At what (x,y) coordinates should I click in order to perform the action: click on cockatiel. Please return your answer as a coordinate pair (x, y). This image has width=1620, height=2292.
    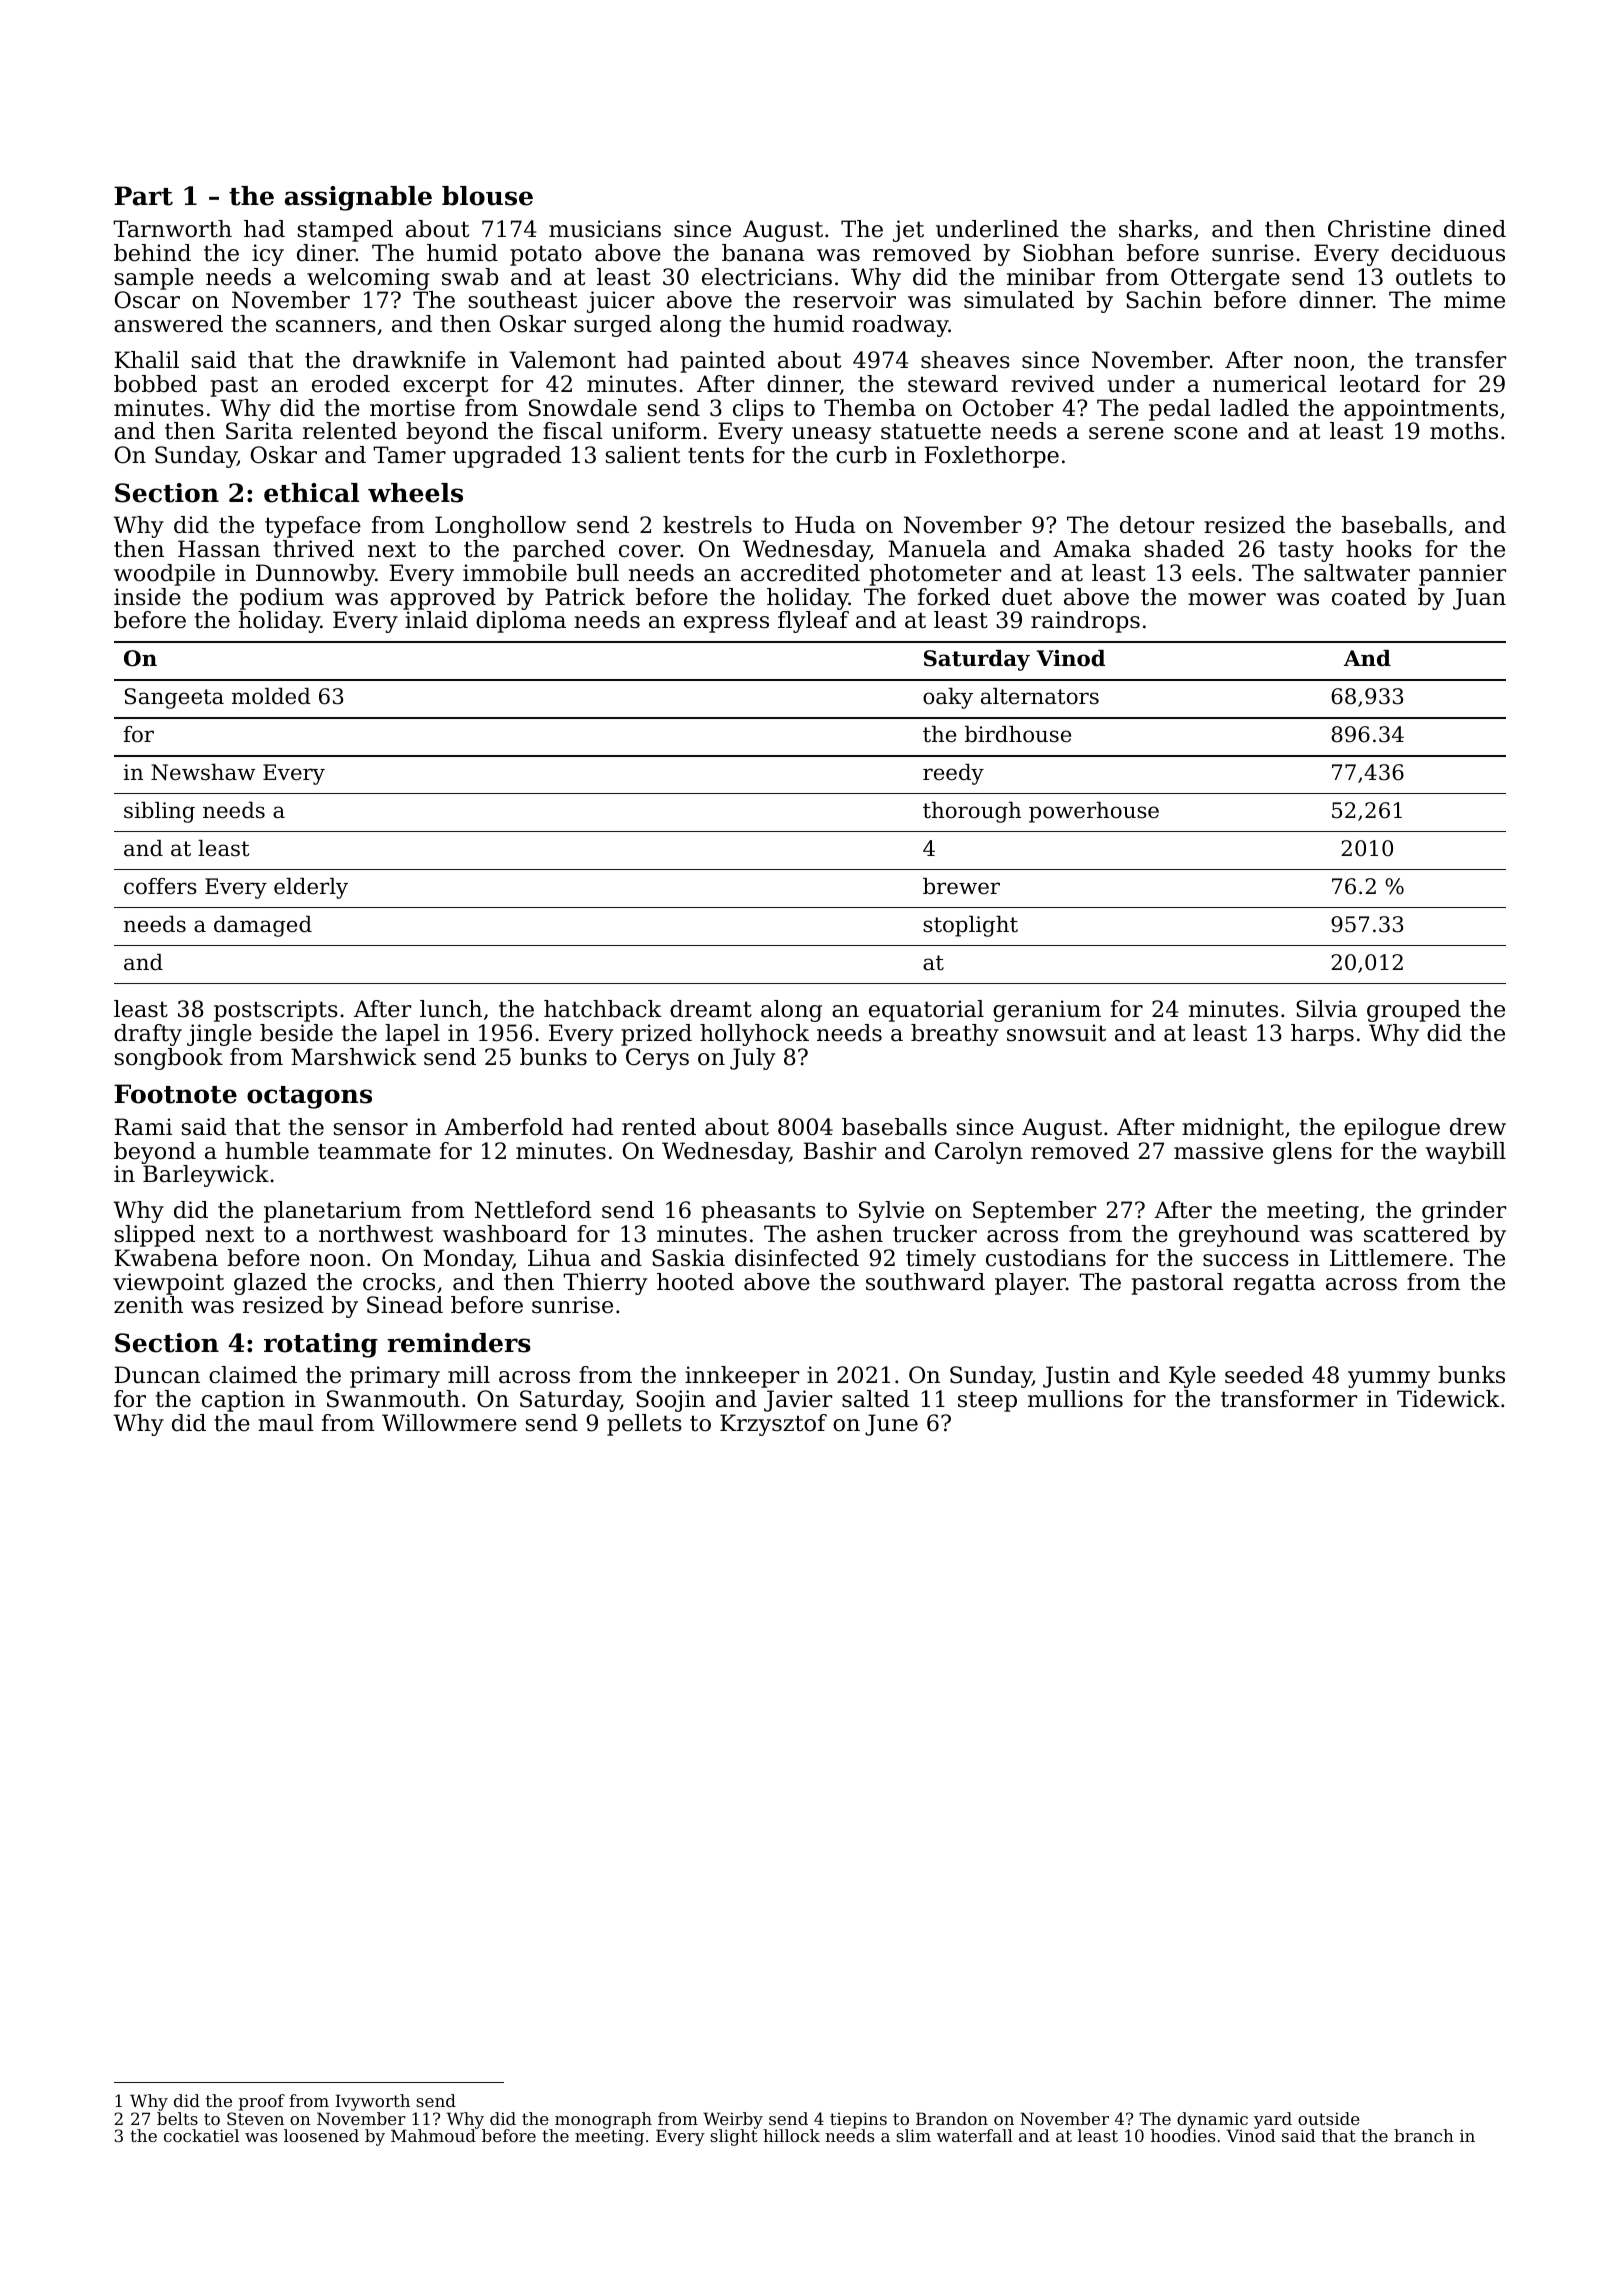
    Looking at the image, I should click on (201, 2135).
